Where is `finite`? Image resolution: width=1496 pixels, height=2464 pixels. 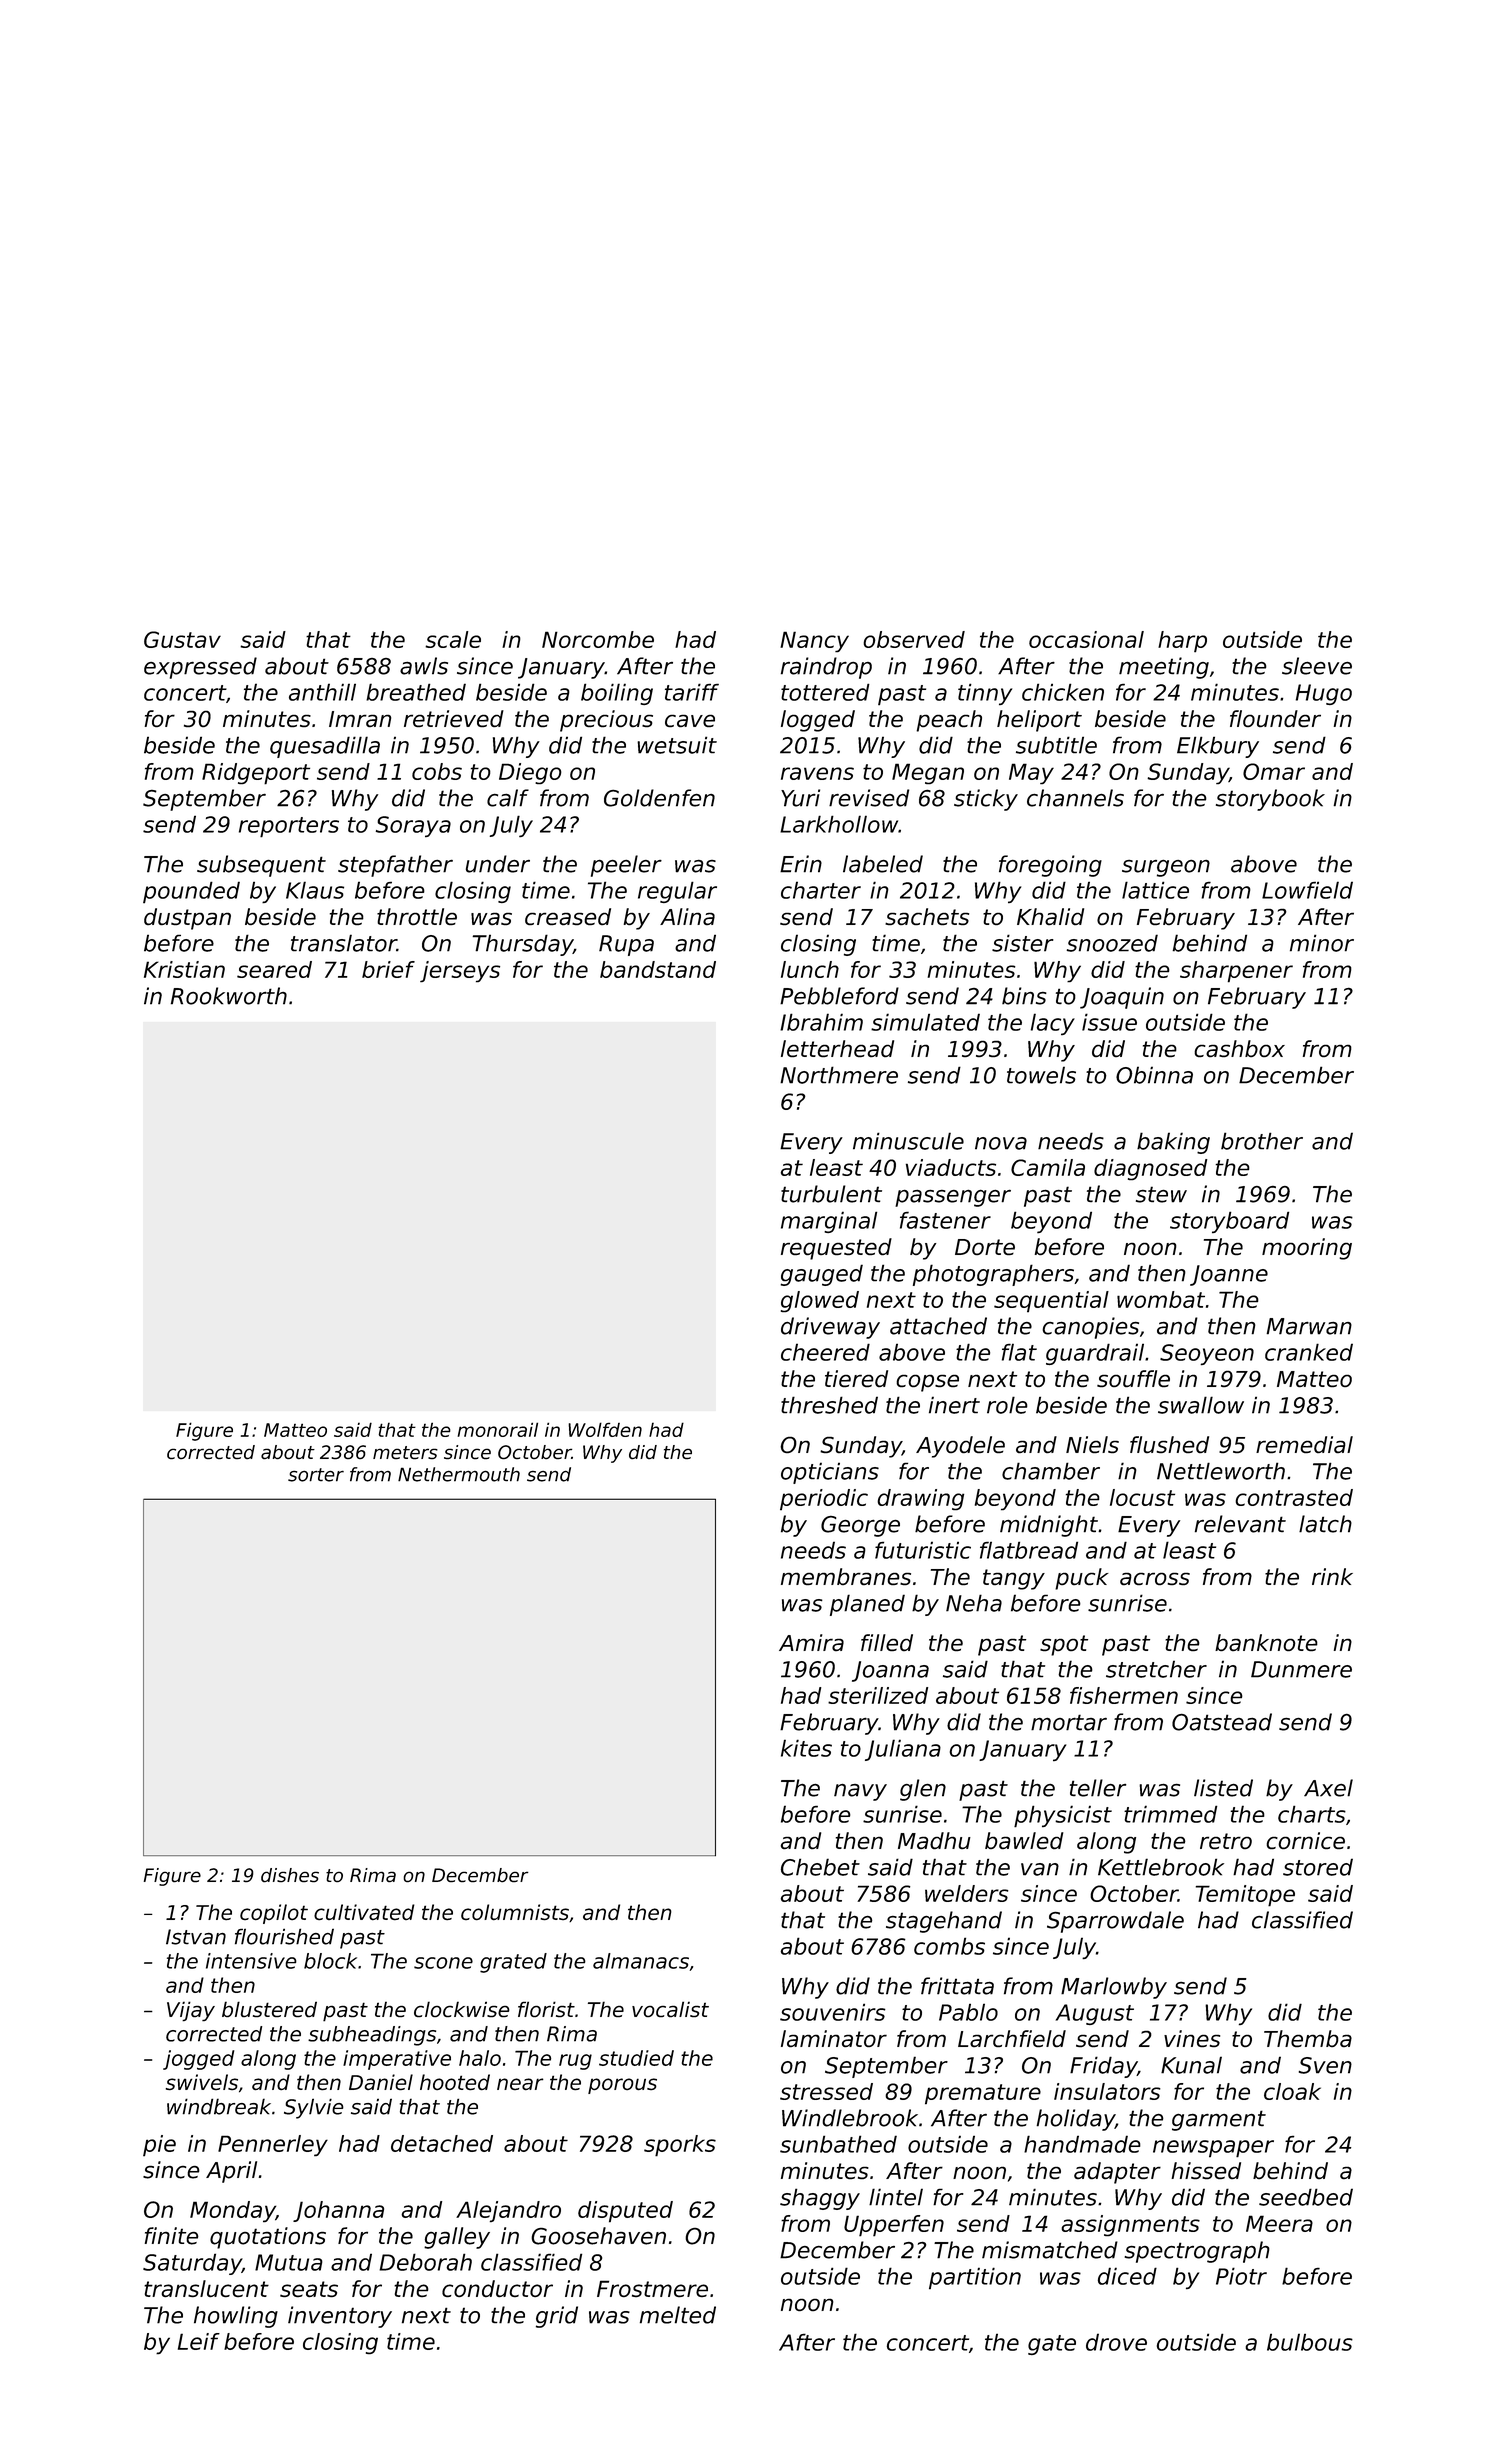
finite is located at coordinates (172, 2236).
